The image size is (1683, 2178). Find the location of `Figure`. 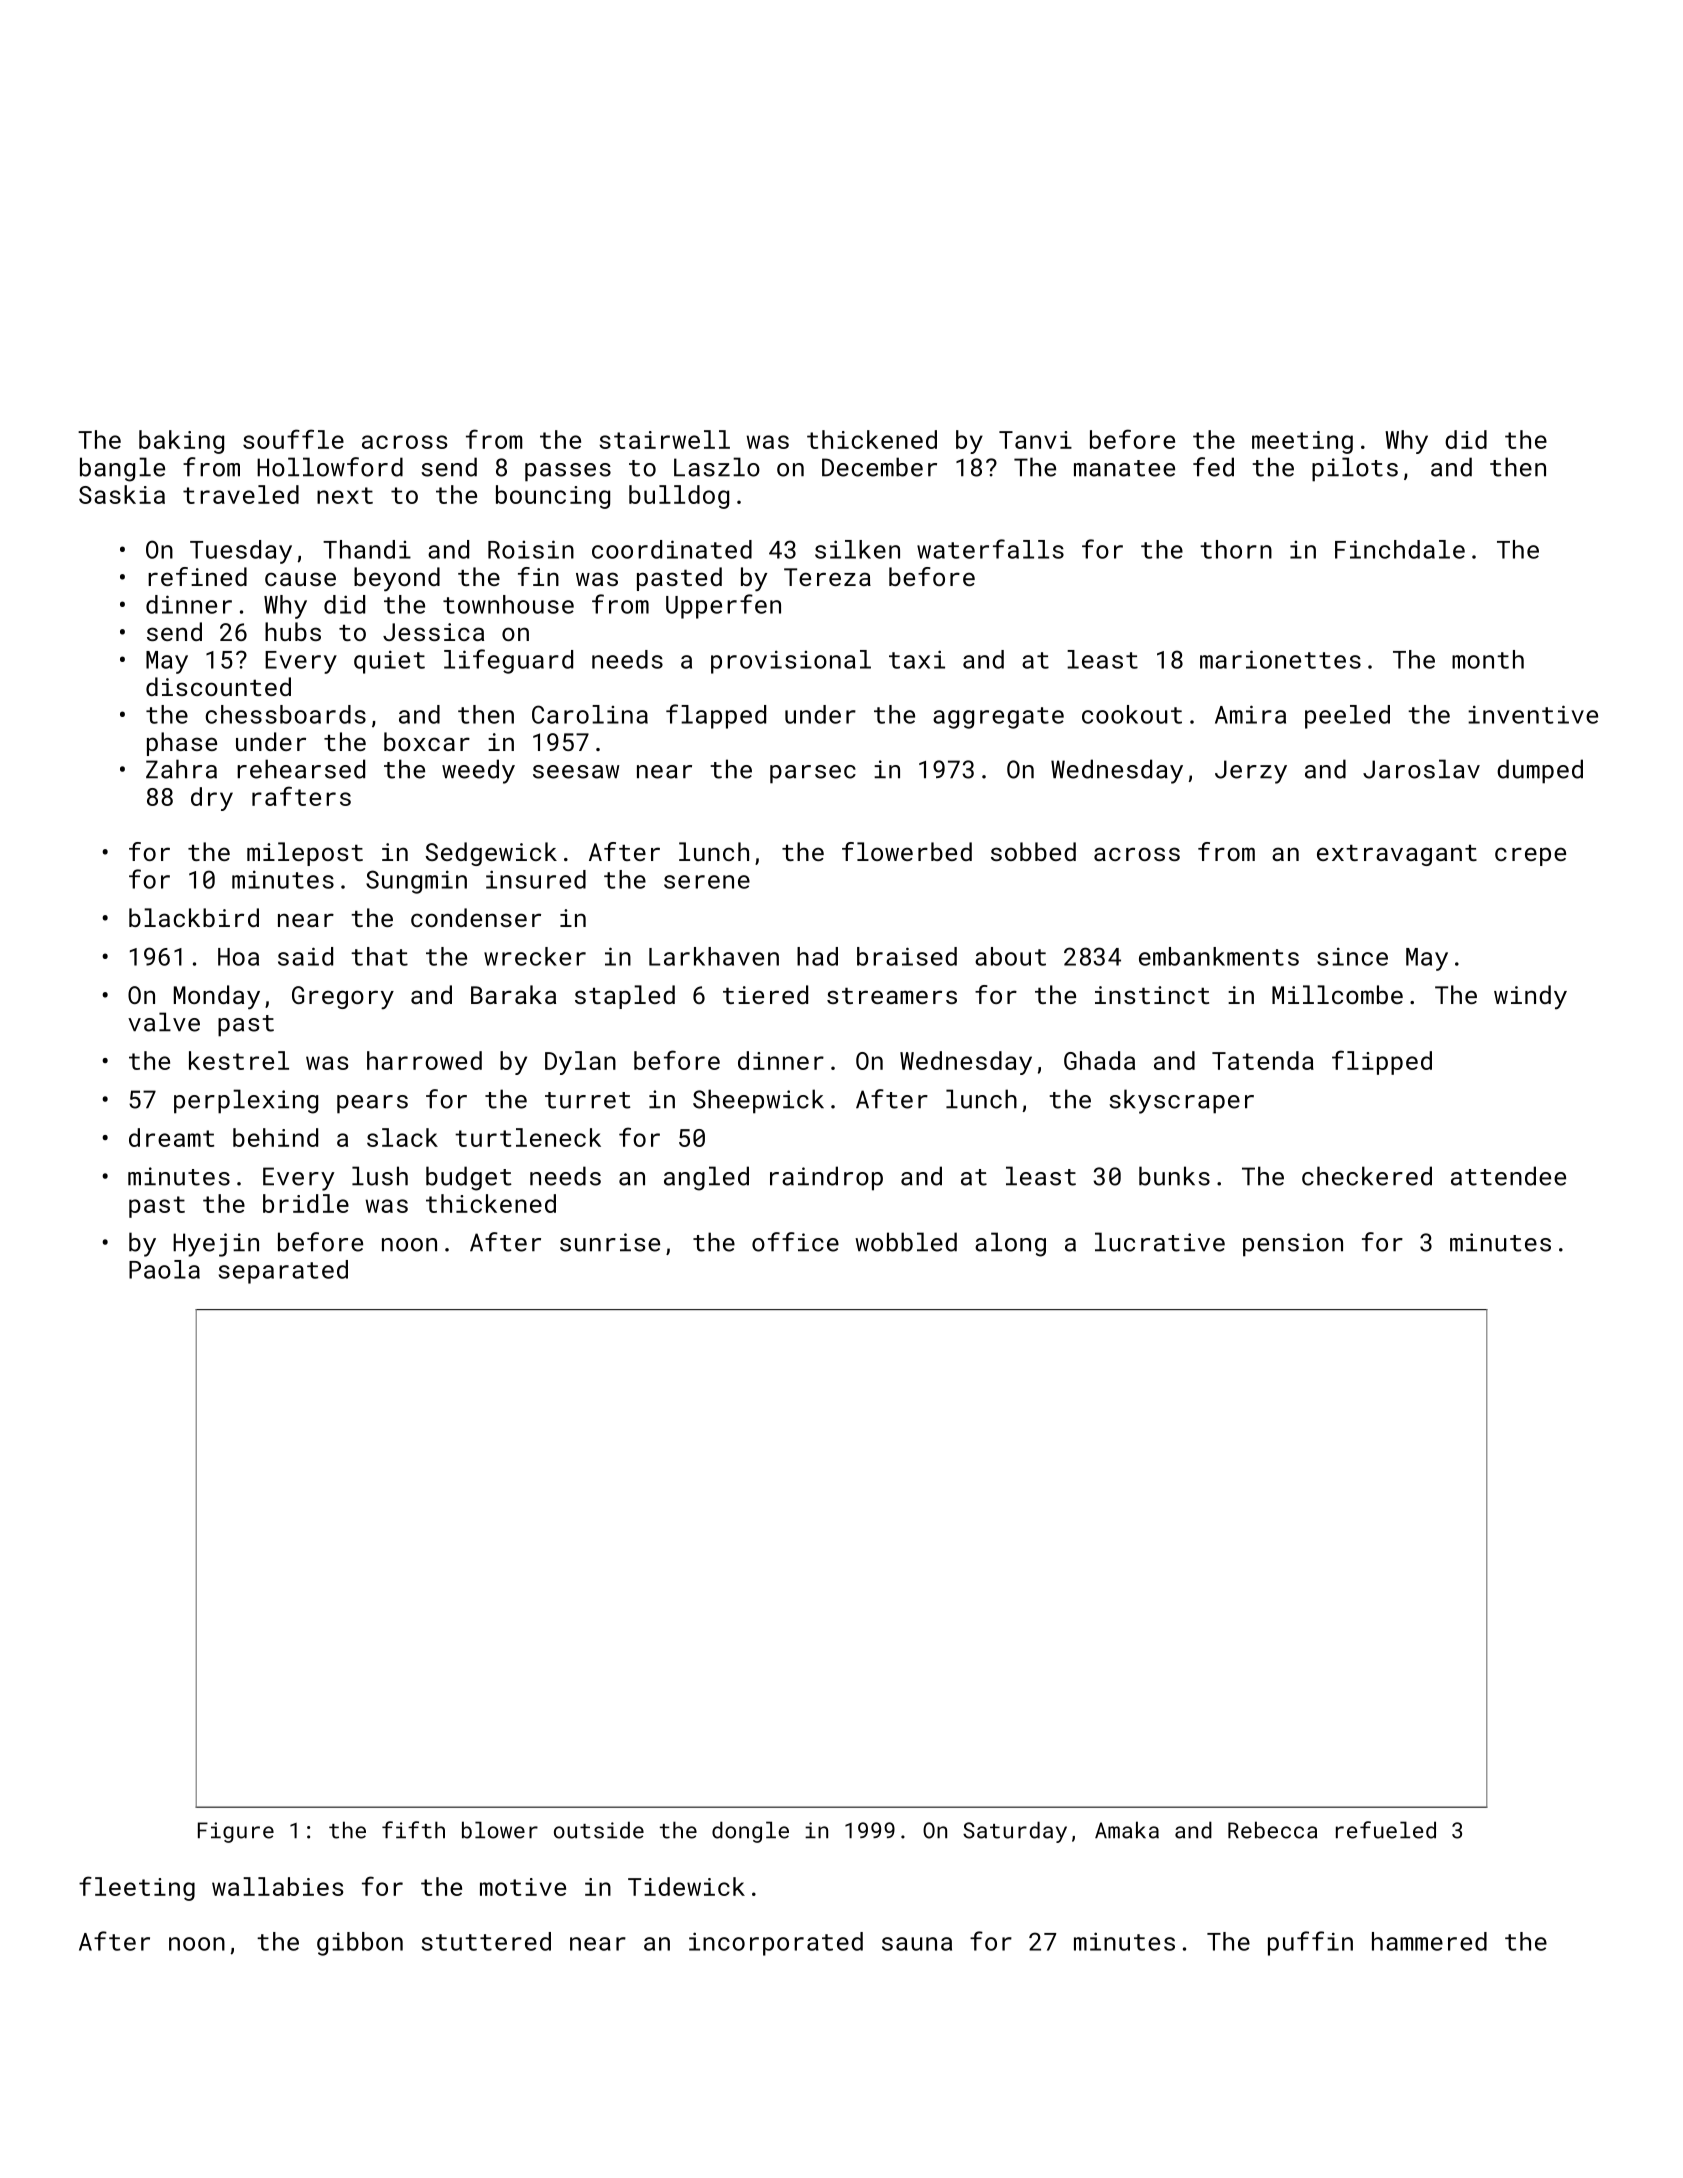

Figure is located at coordinates (236, 1832).
